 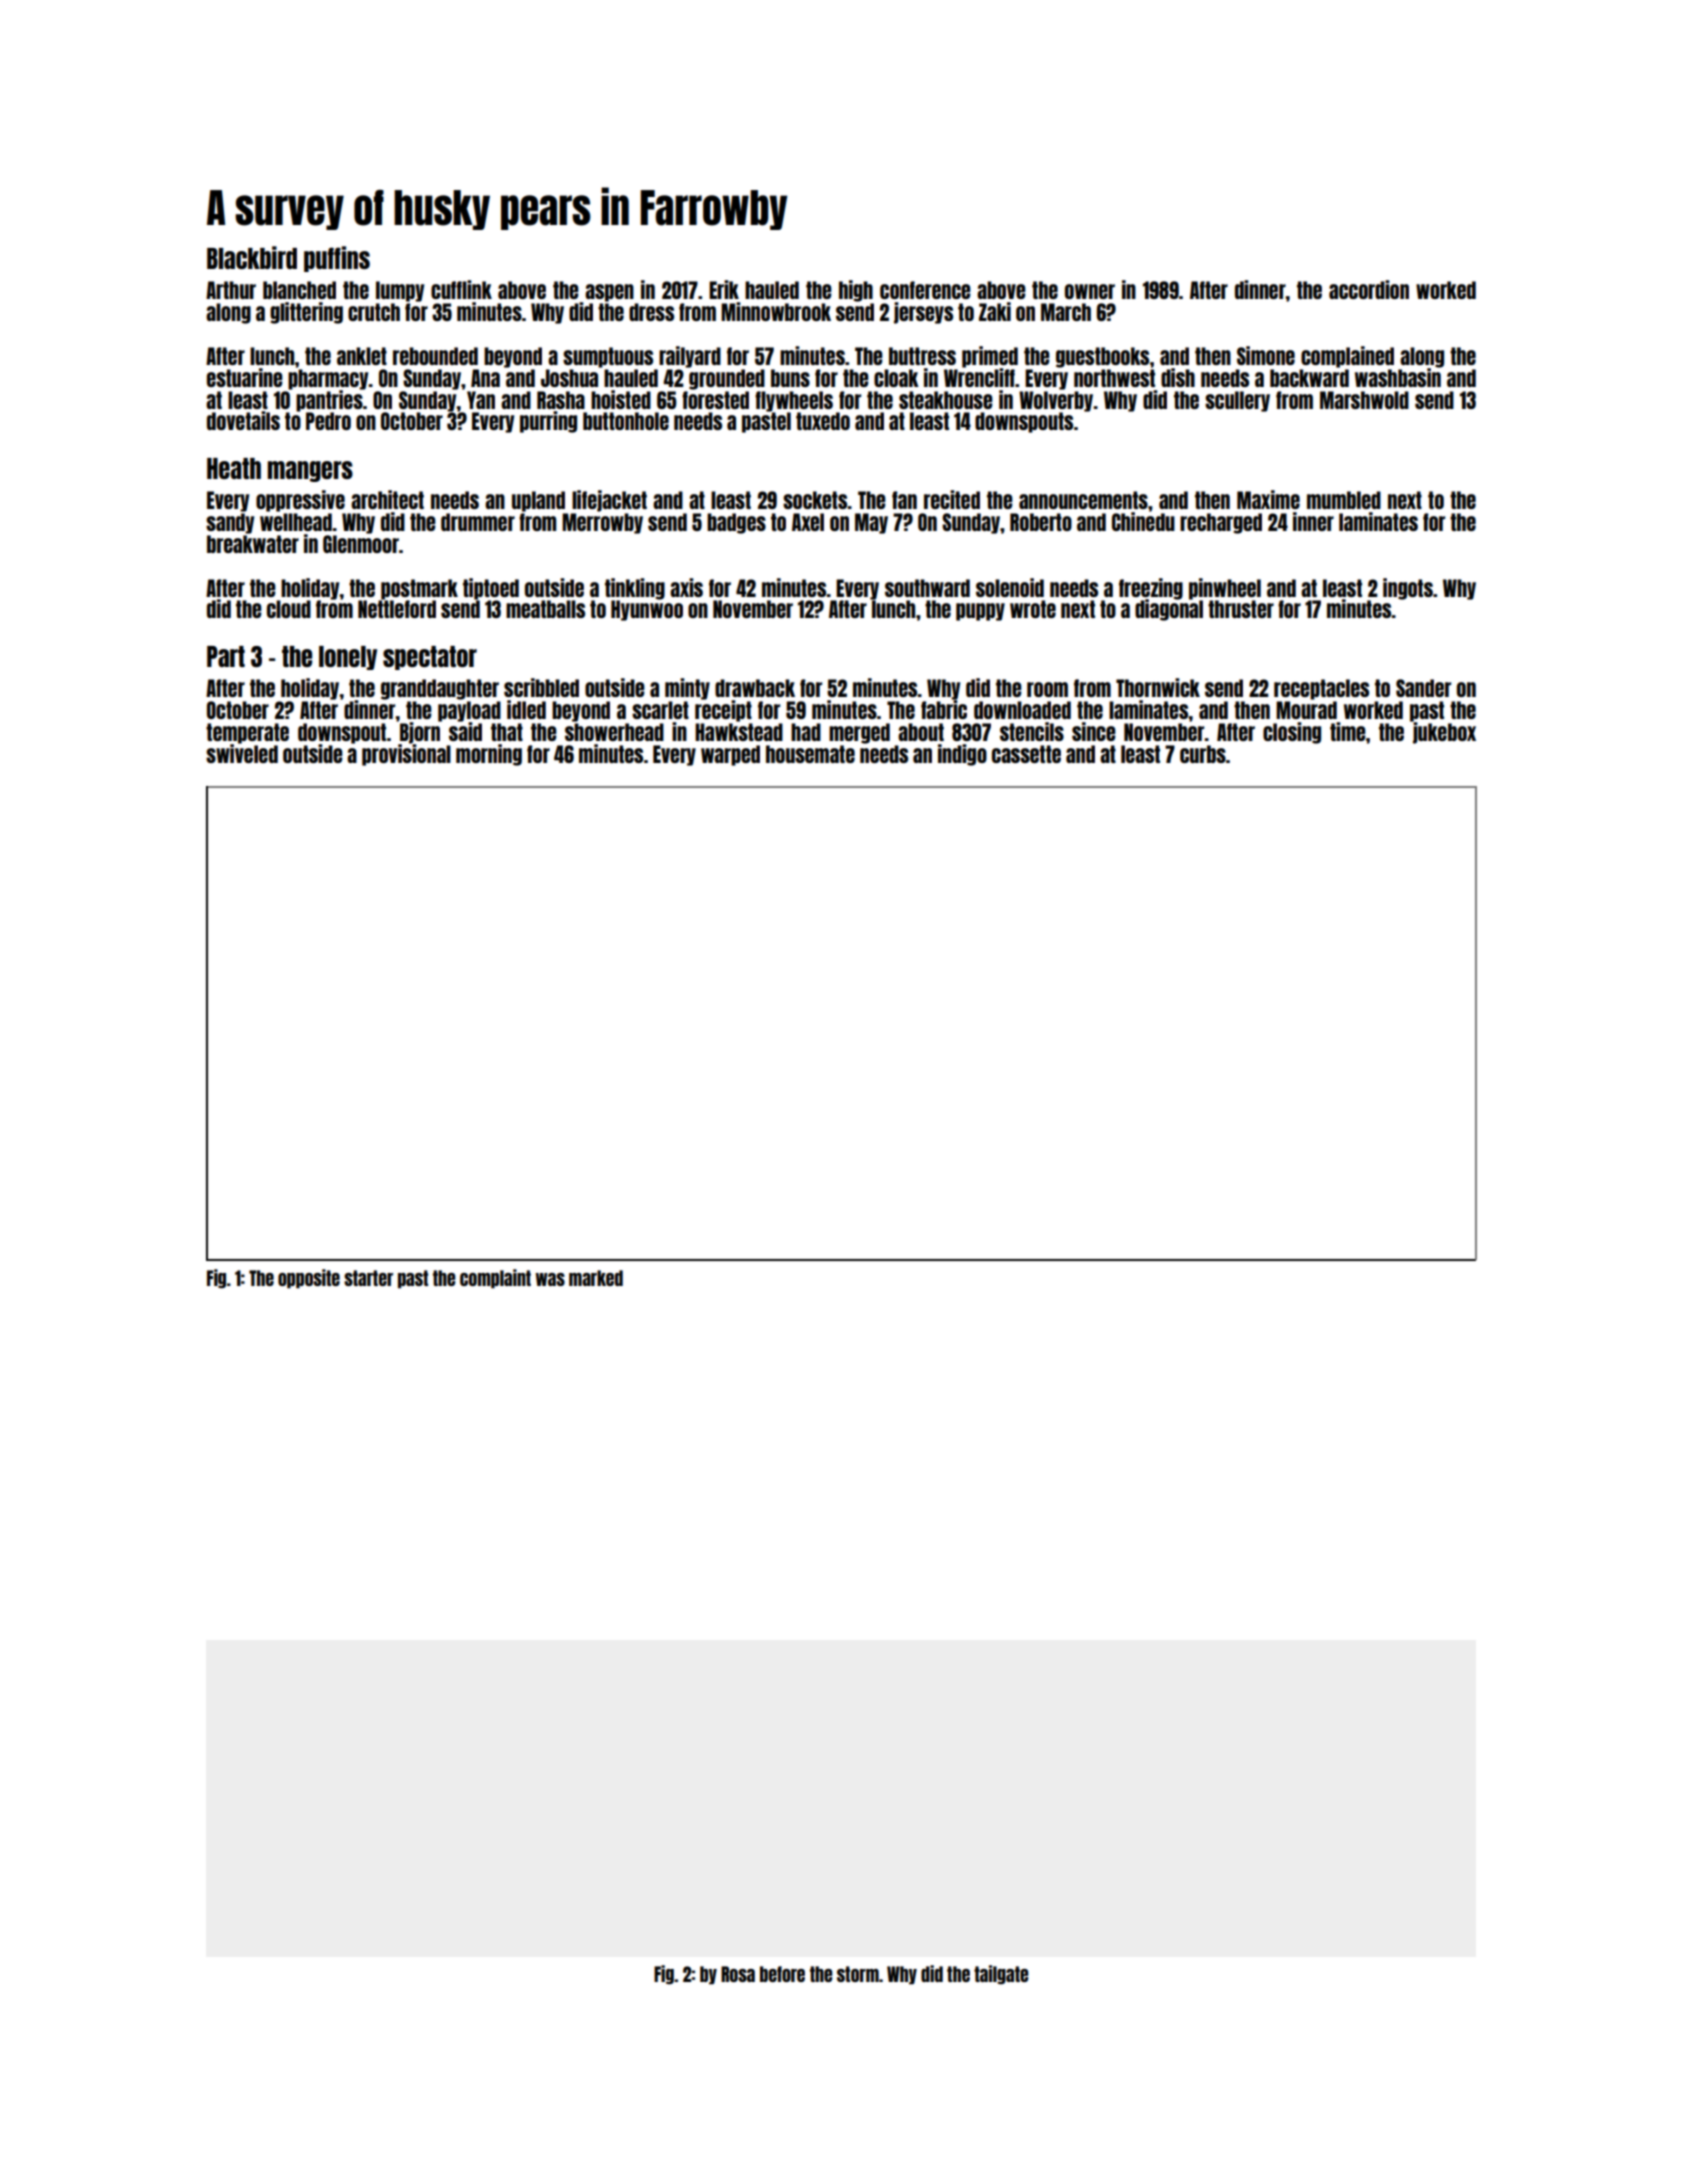 I want to click on complaint, so click(x=495, y=1279).
